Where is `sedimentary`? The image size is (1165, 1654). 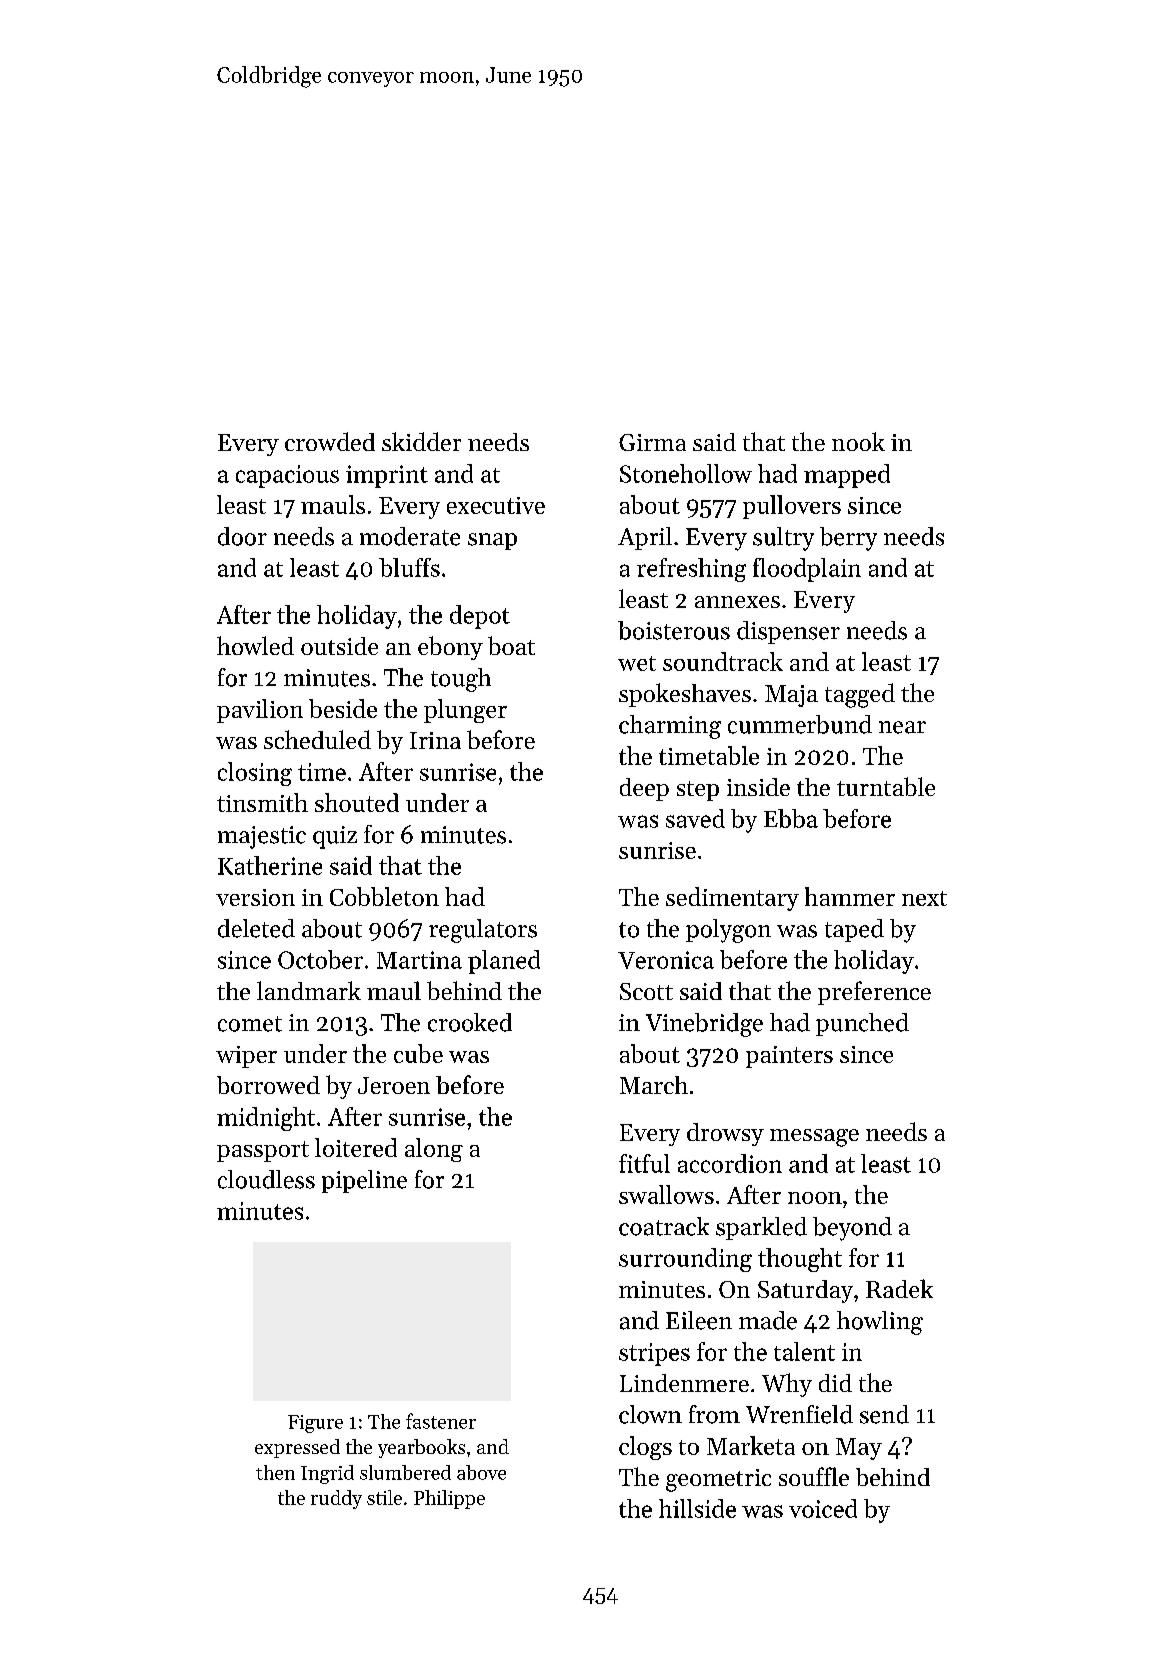
sedimentary is located at coordinates (732, 899).
